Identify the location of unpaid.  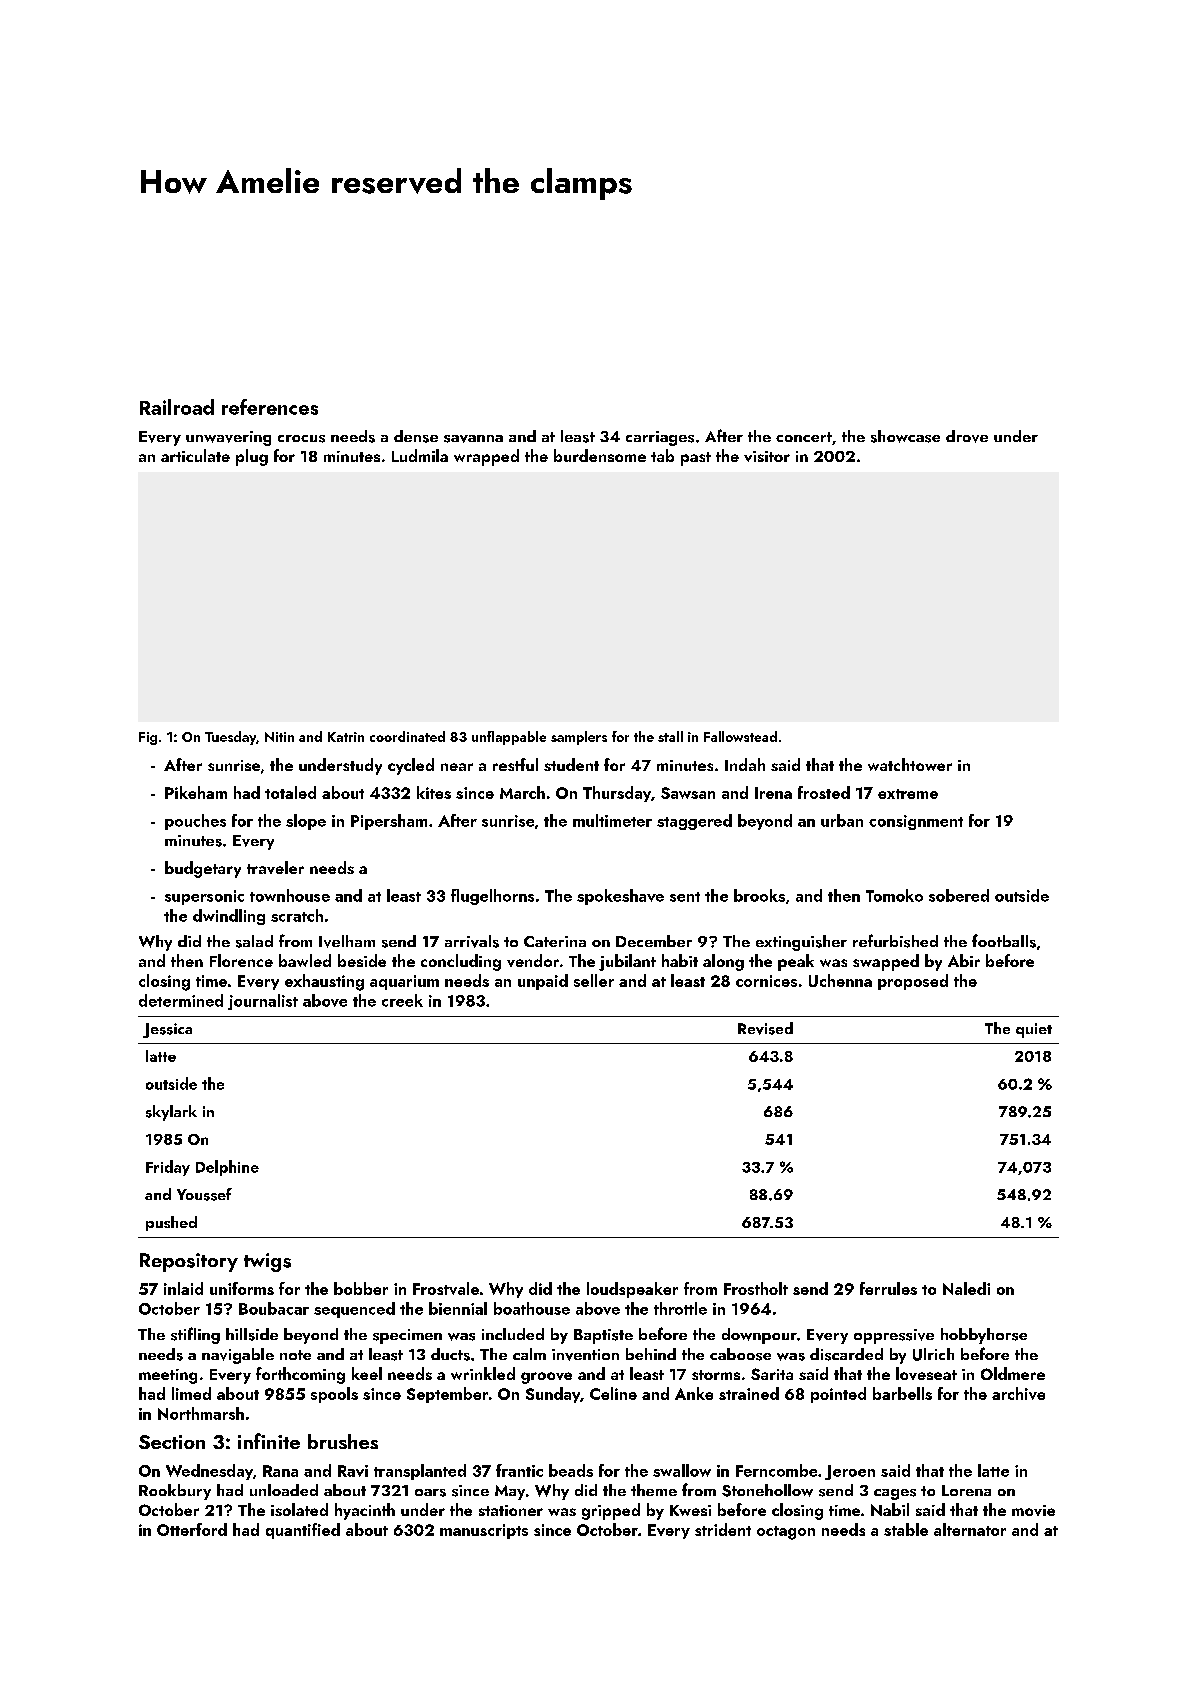
(543, 982).
